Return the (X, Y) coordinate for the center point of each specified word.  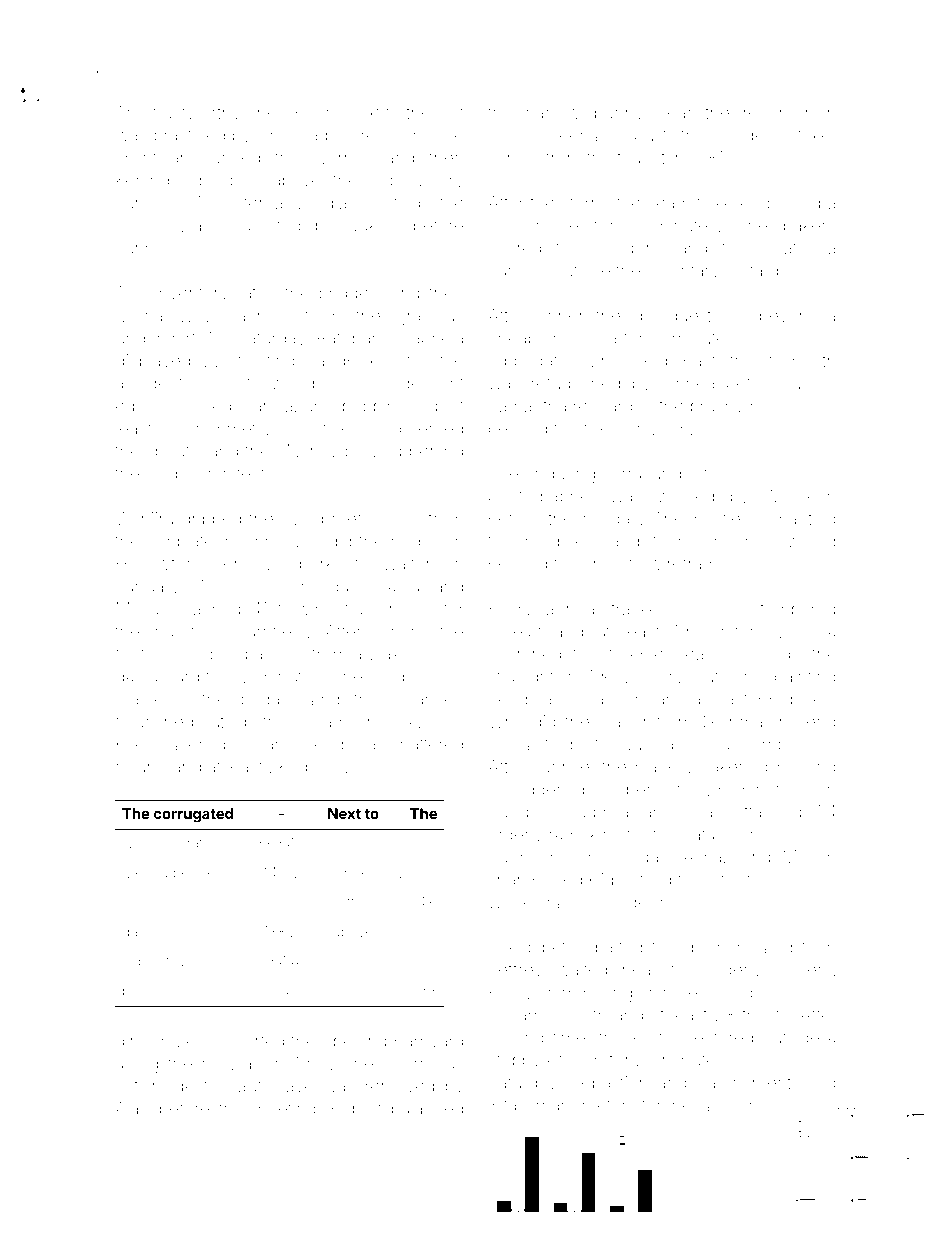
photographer (542, 498)
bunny (619, 114)
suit (451, 112)
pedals (266, 701)
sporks (316, 565)
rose (767, 407)
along (137, 1065)
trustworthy (196, 114)
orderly (516, 836)
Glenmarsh (744, 721)
